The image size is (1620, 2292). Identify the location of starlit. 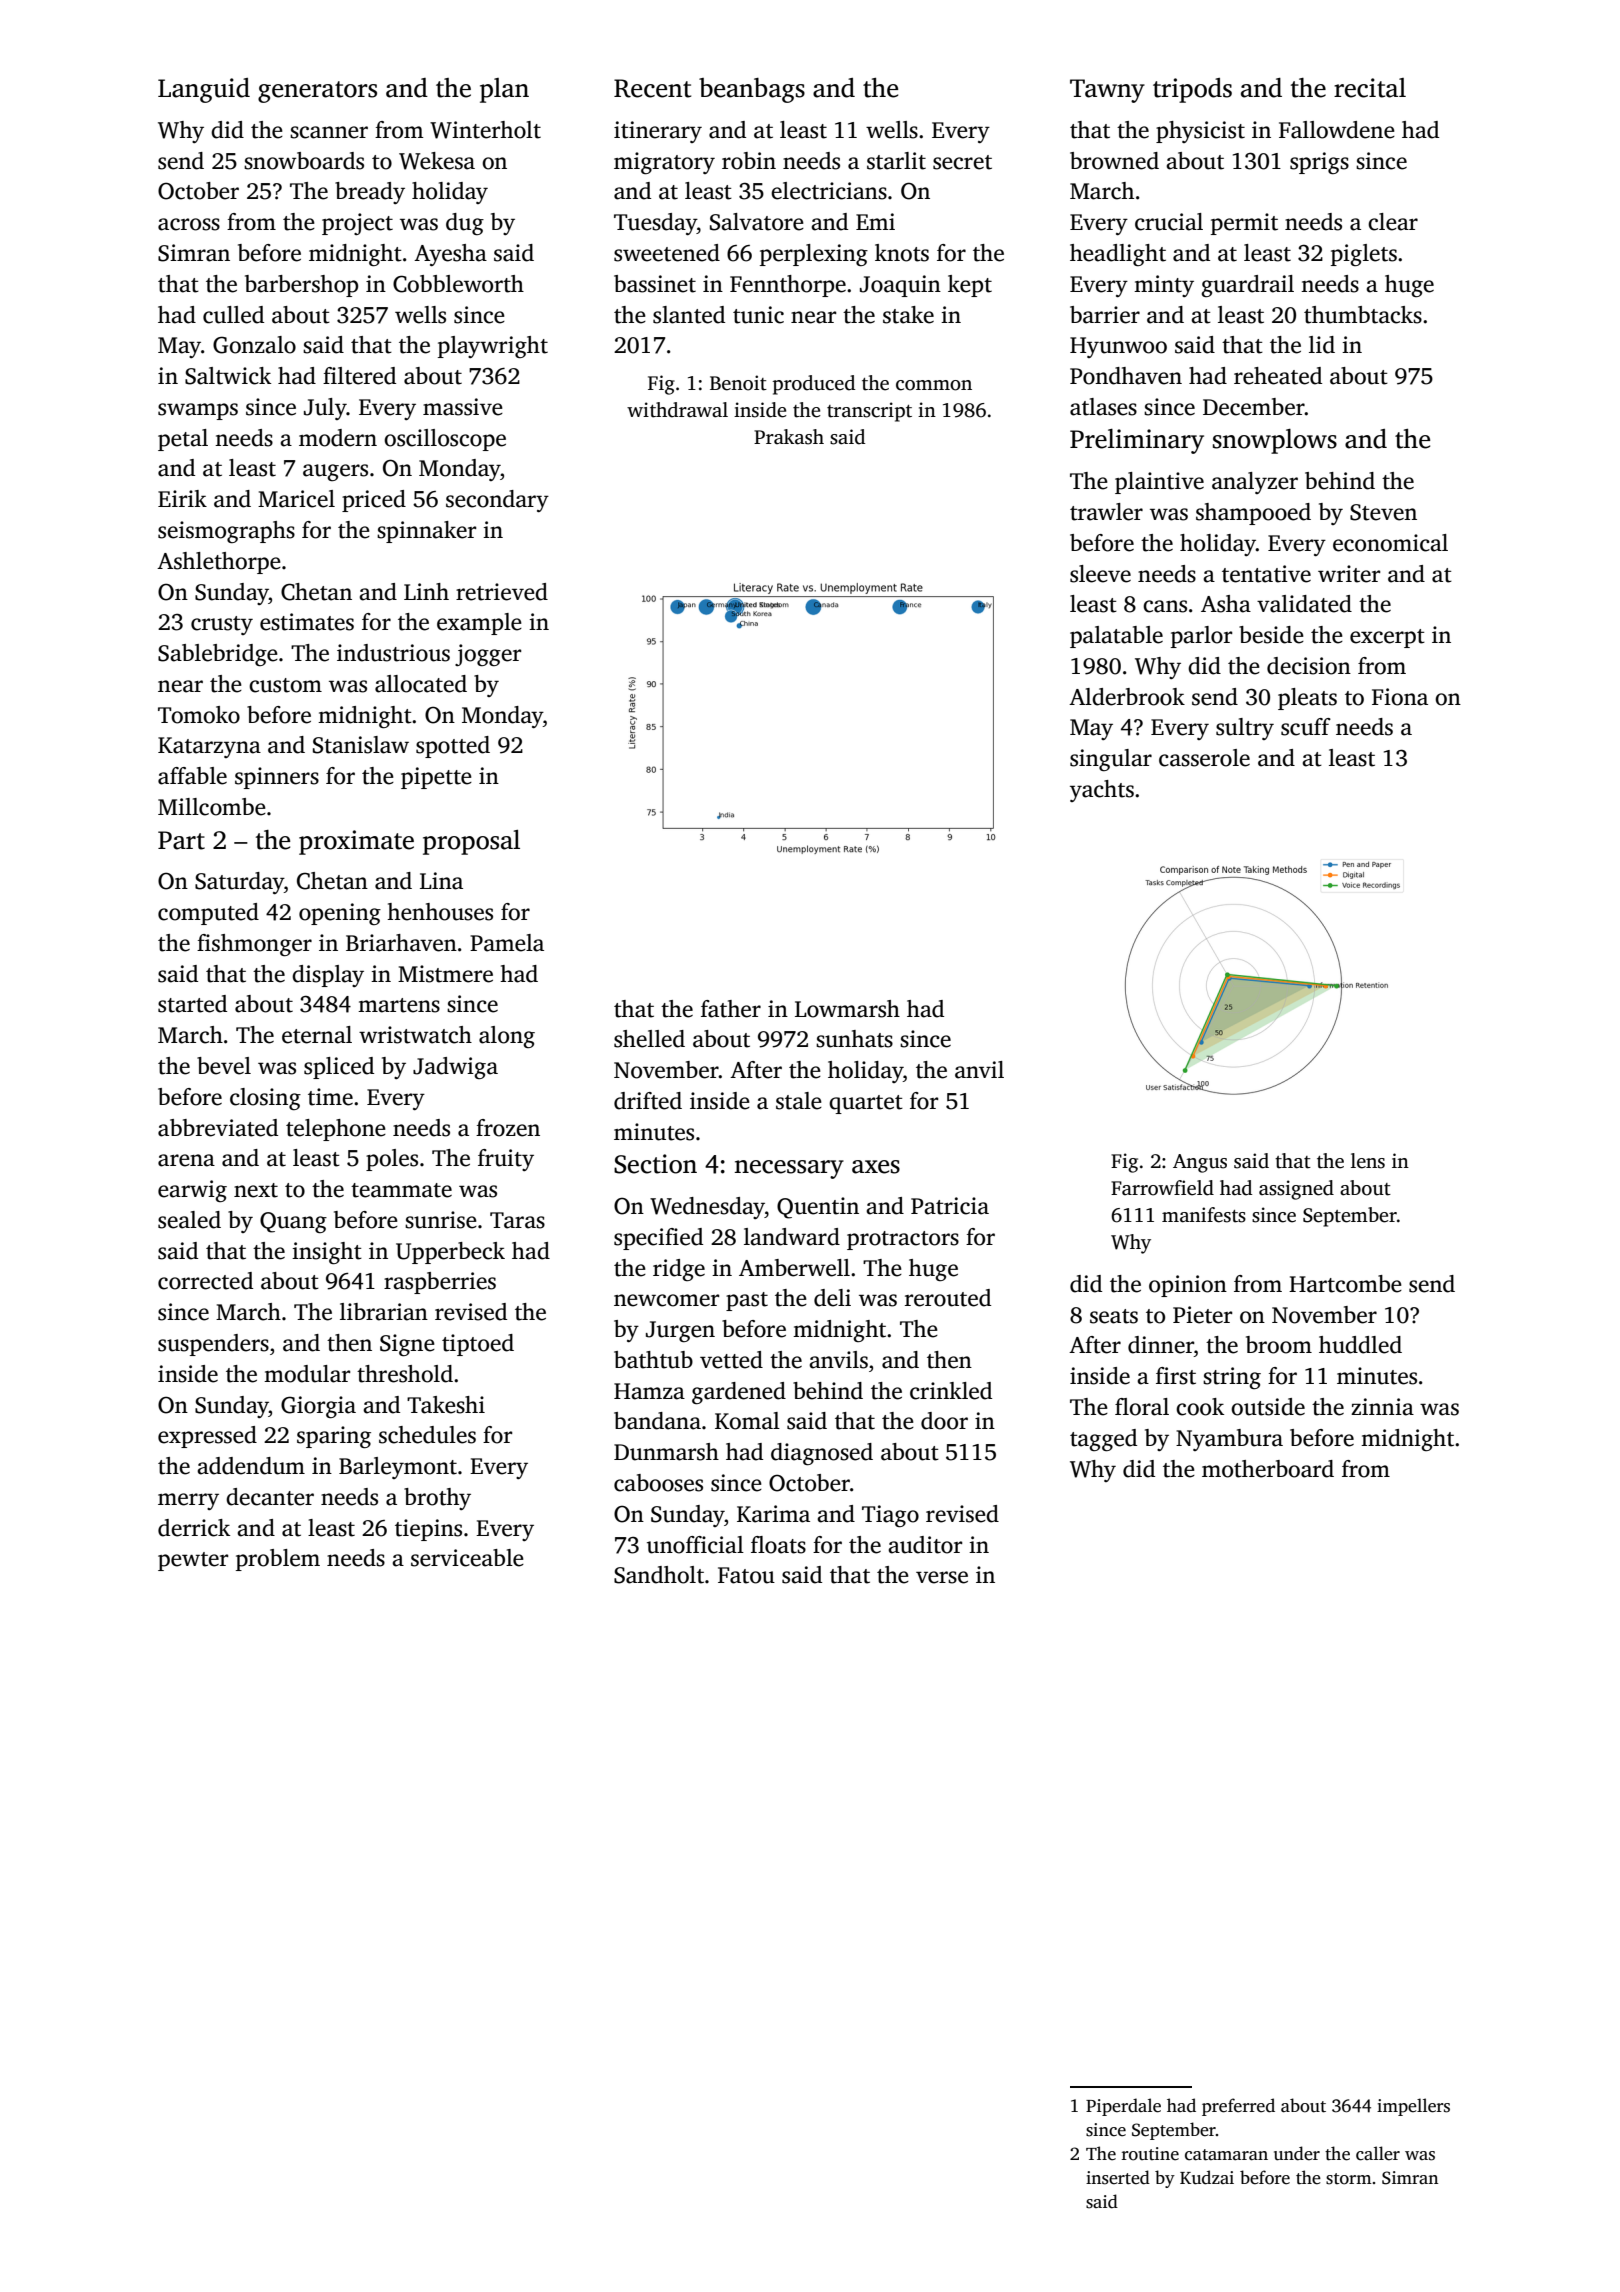
(896, 161).
